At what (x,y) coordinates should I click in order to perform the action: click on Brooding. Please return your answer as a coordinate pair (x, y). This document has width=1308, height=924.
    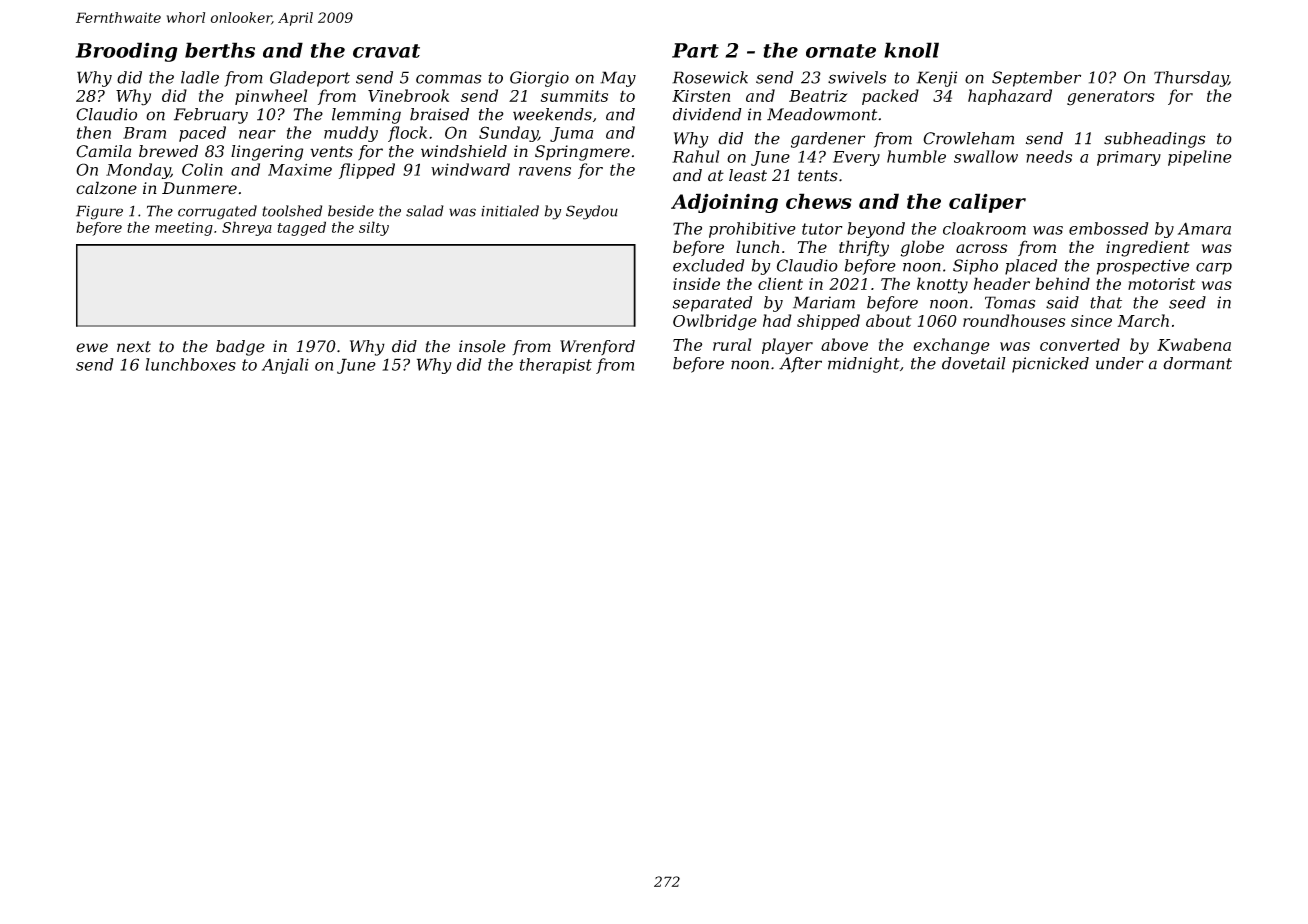
    Looking at the image, I should click on (126, 52).
